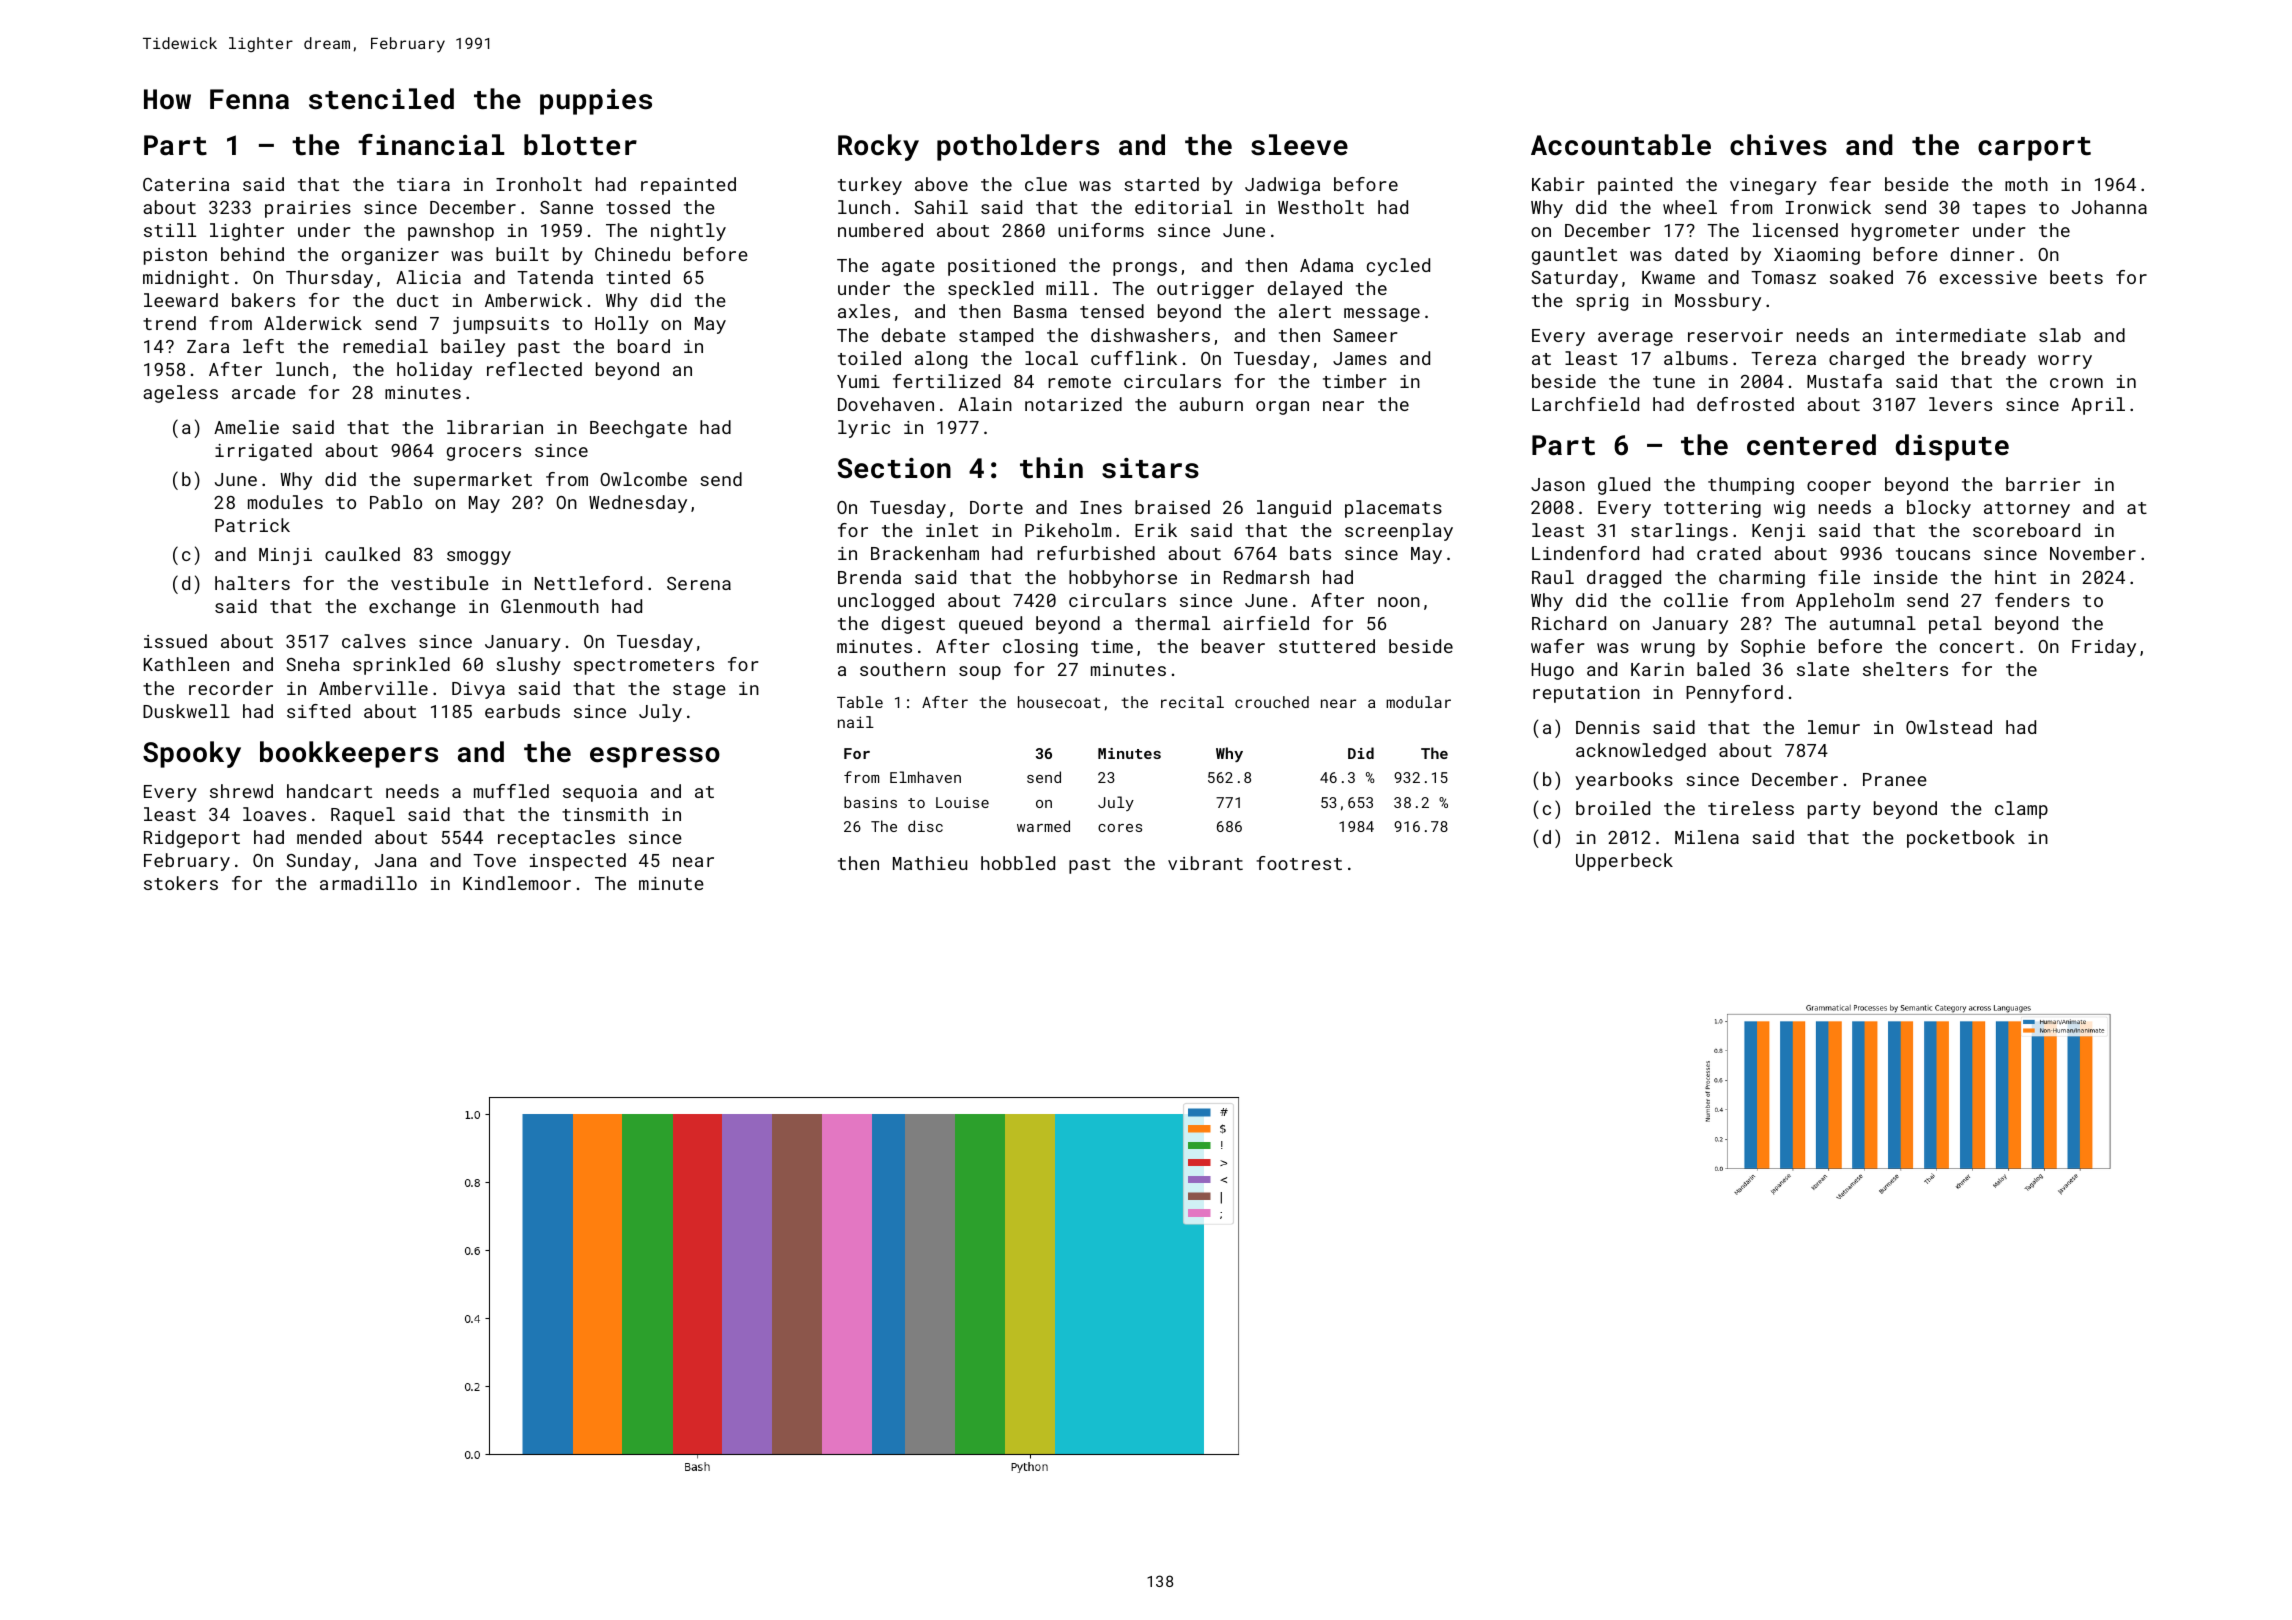 The height and width of the screenshot is (1620, 2292). Describe the element at coordinates (1172, 623) in the screenshot. I see `thermal` at that location.
